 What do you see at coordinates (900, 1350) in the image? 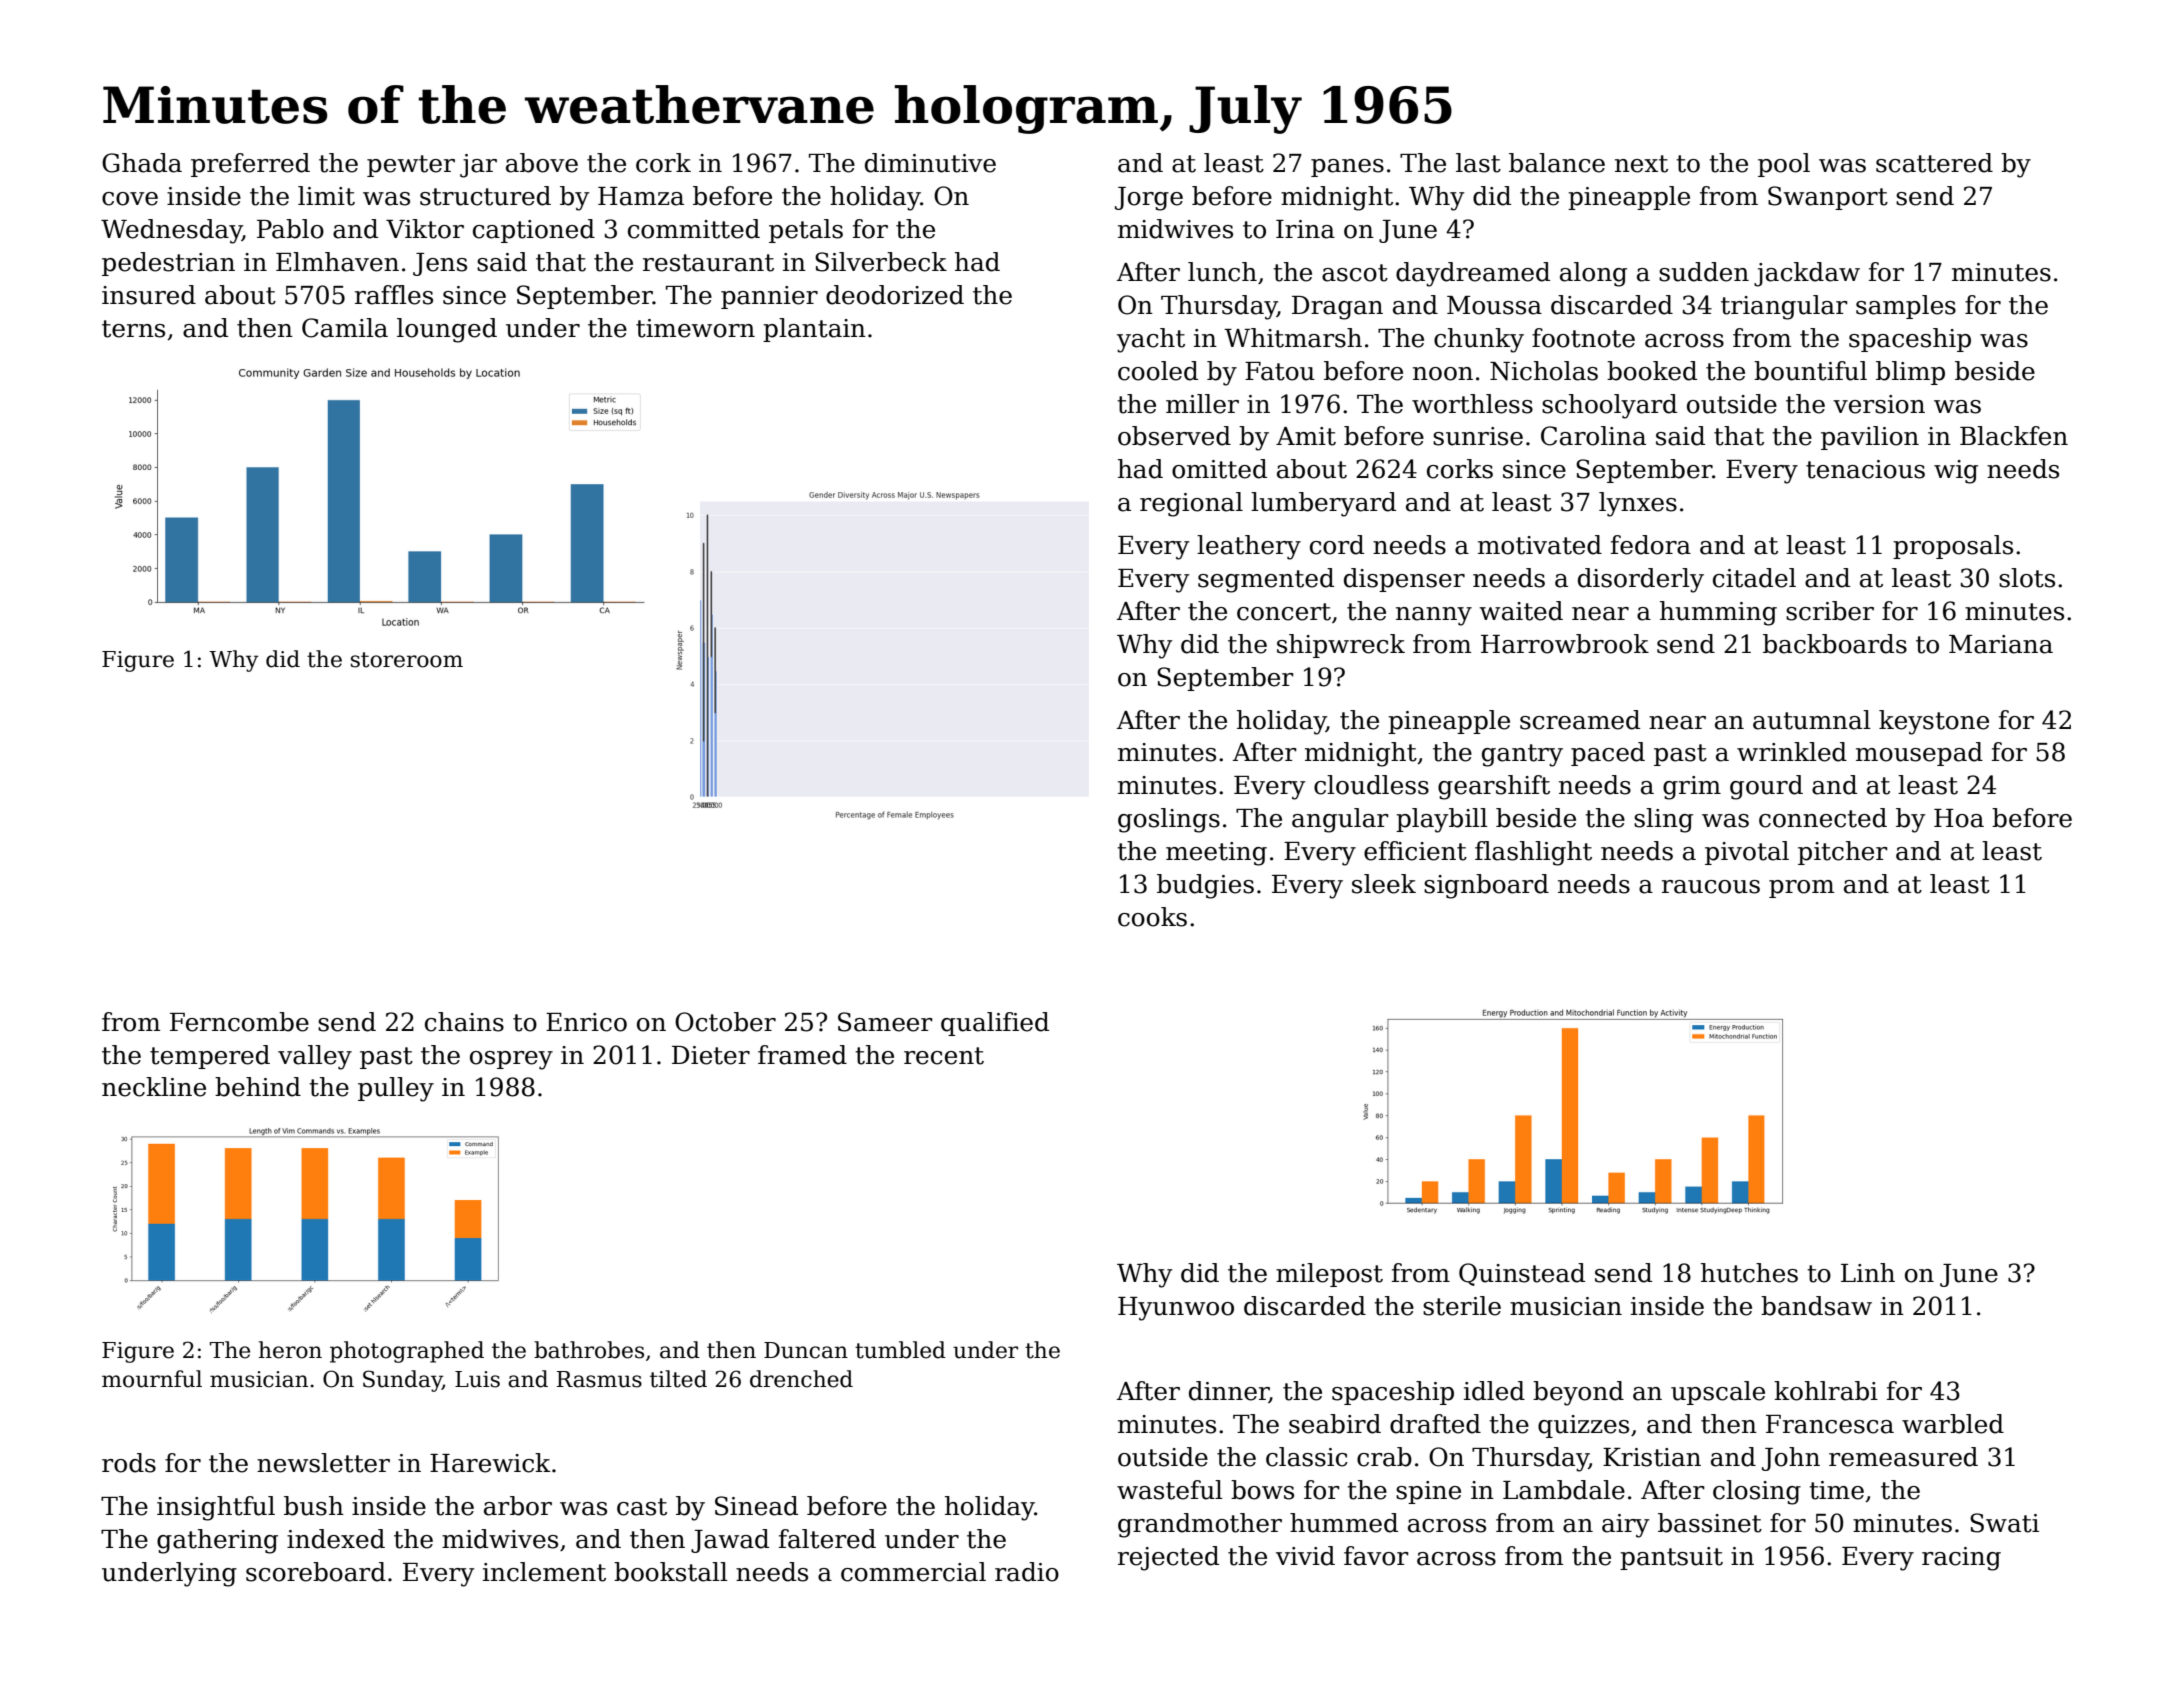
I see `tumbled` at bounding box center [900, 1350].
